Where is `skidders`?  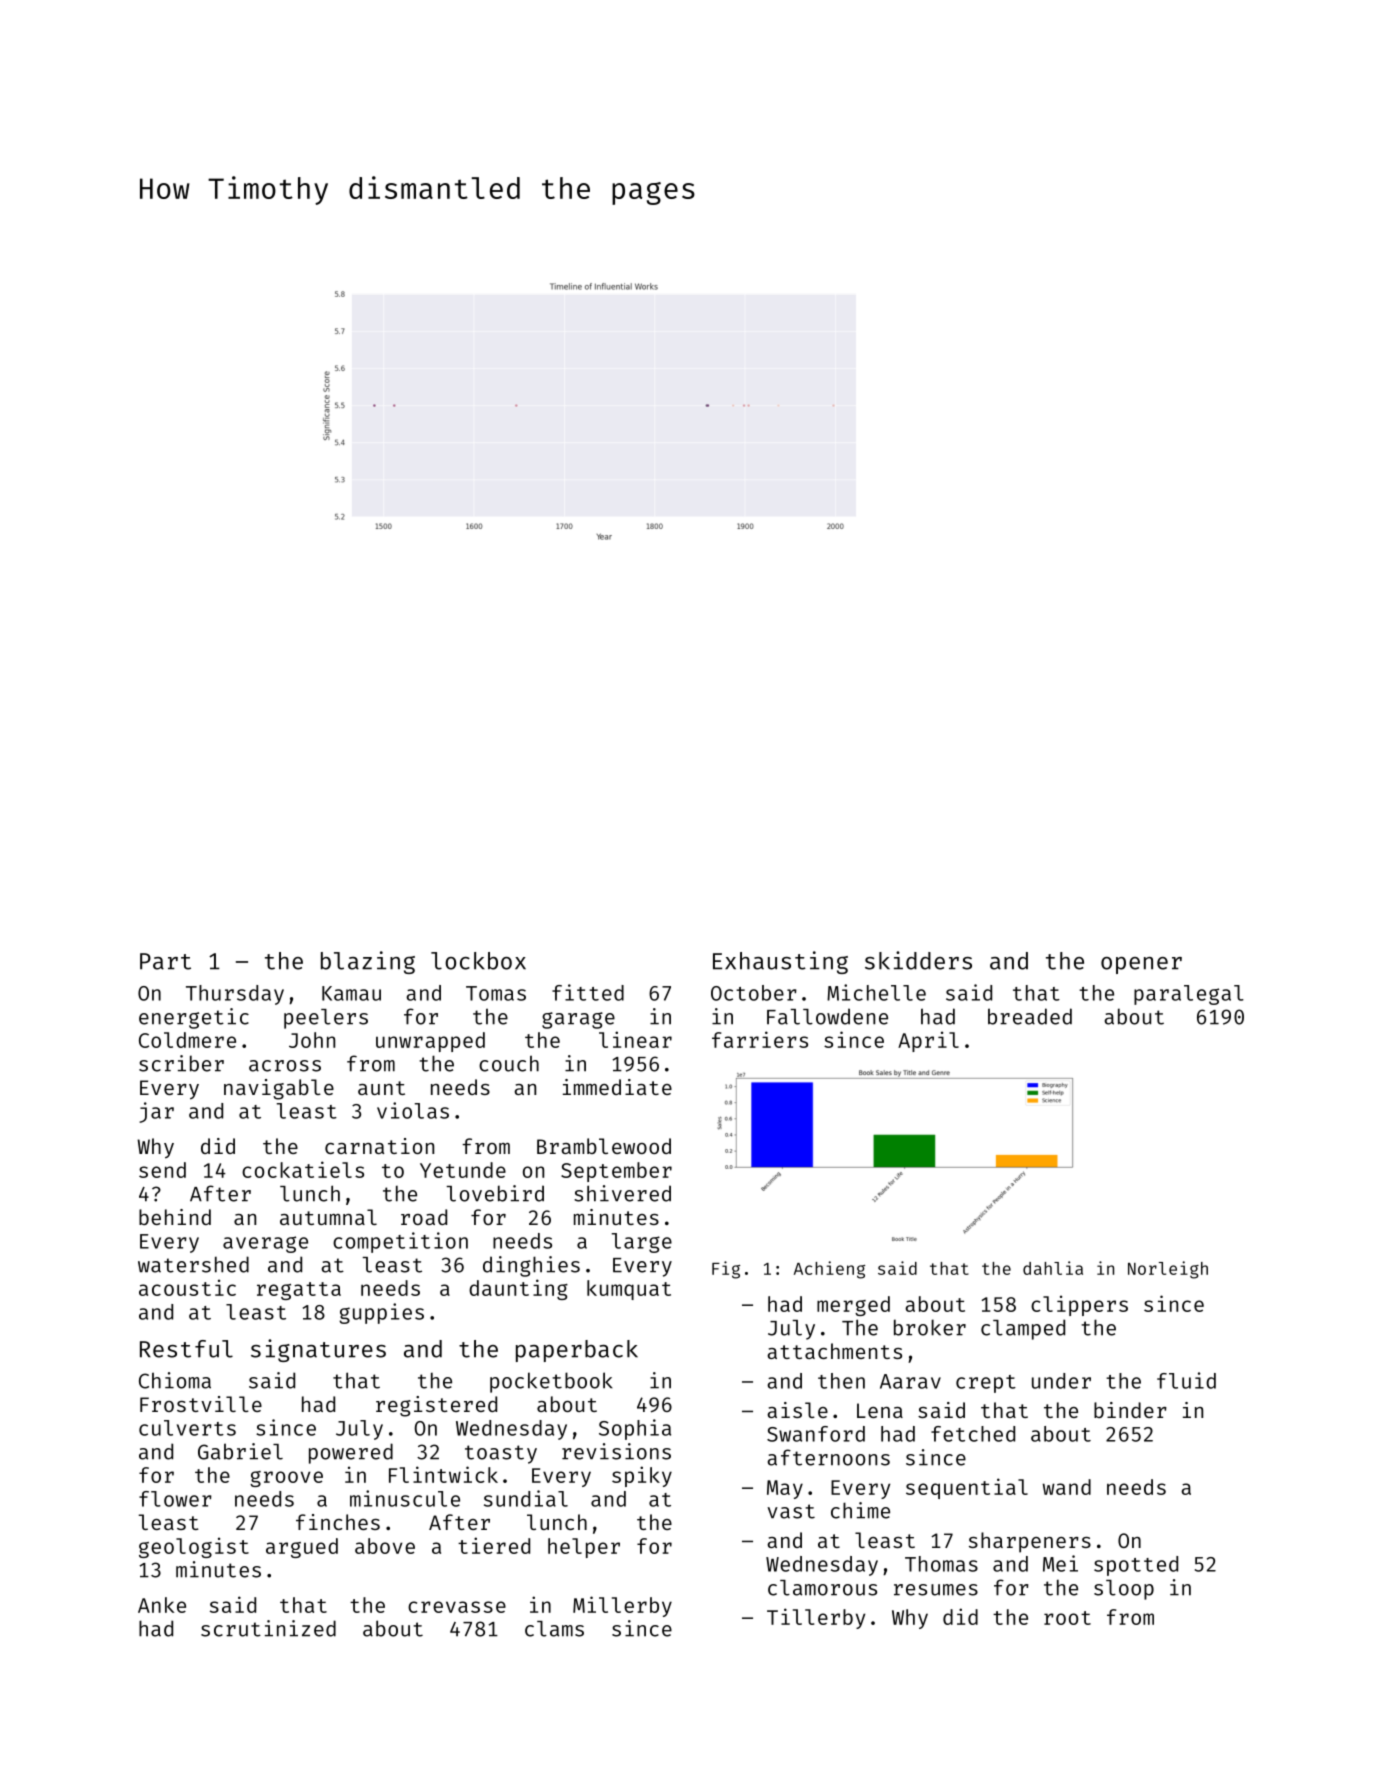 skidders is located at coordinates (918, 960).
